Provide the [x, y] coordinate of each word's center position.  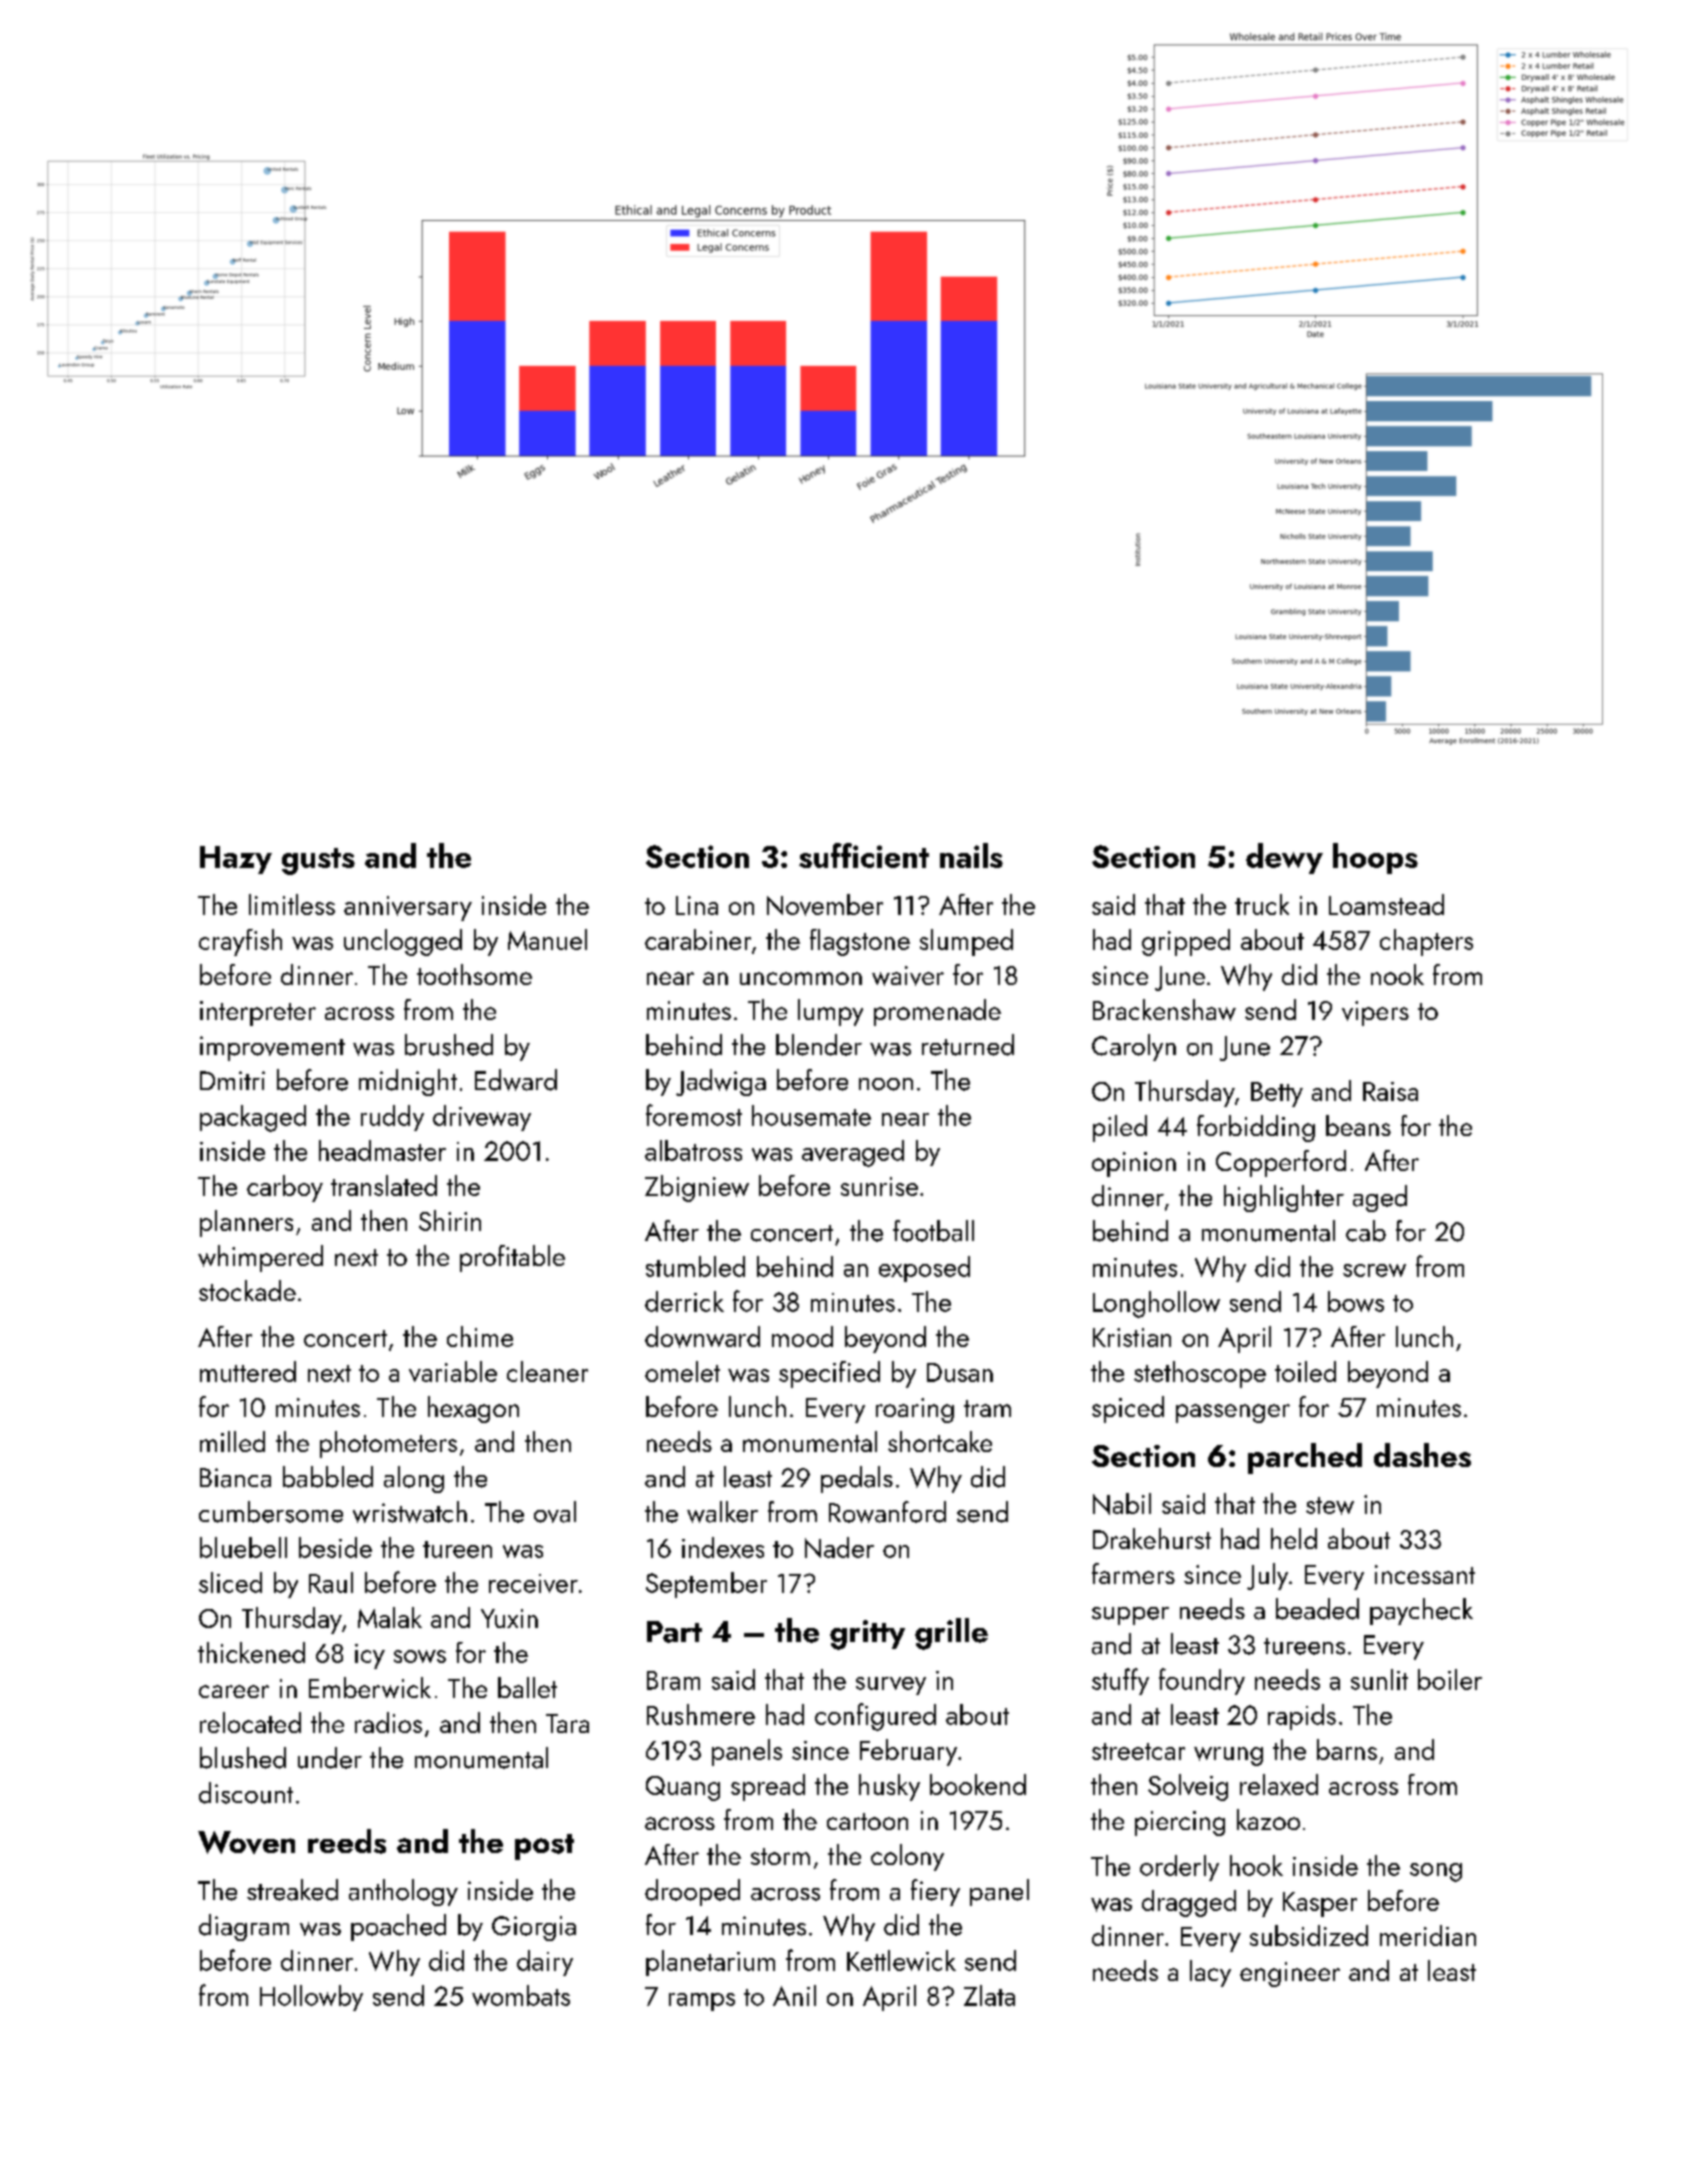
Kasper [1320, 1904]
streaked [292, 1890]
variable [453, 1371]
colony [907, 1857]
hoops [1375, 858]
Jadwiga [721, 1082]
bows [1356, 1301]
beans [1358, 1125]
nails [971, 855]
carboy [285, 1188]
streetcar [1138, 1751]
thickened [251, 1652]
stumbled [695, 1266]
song [1436, 1872]
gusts [318, 861]
